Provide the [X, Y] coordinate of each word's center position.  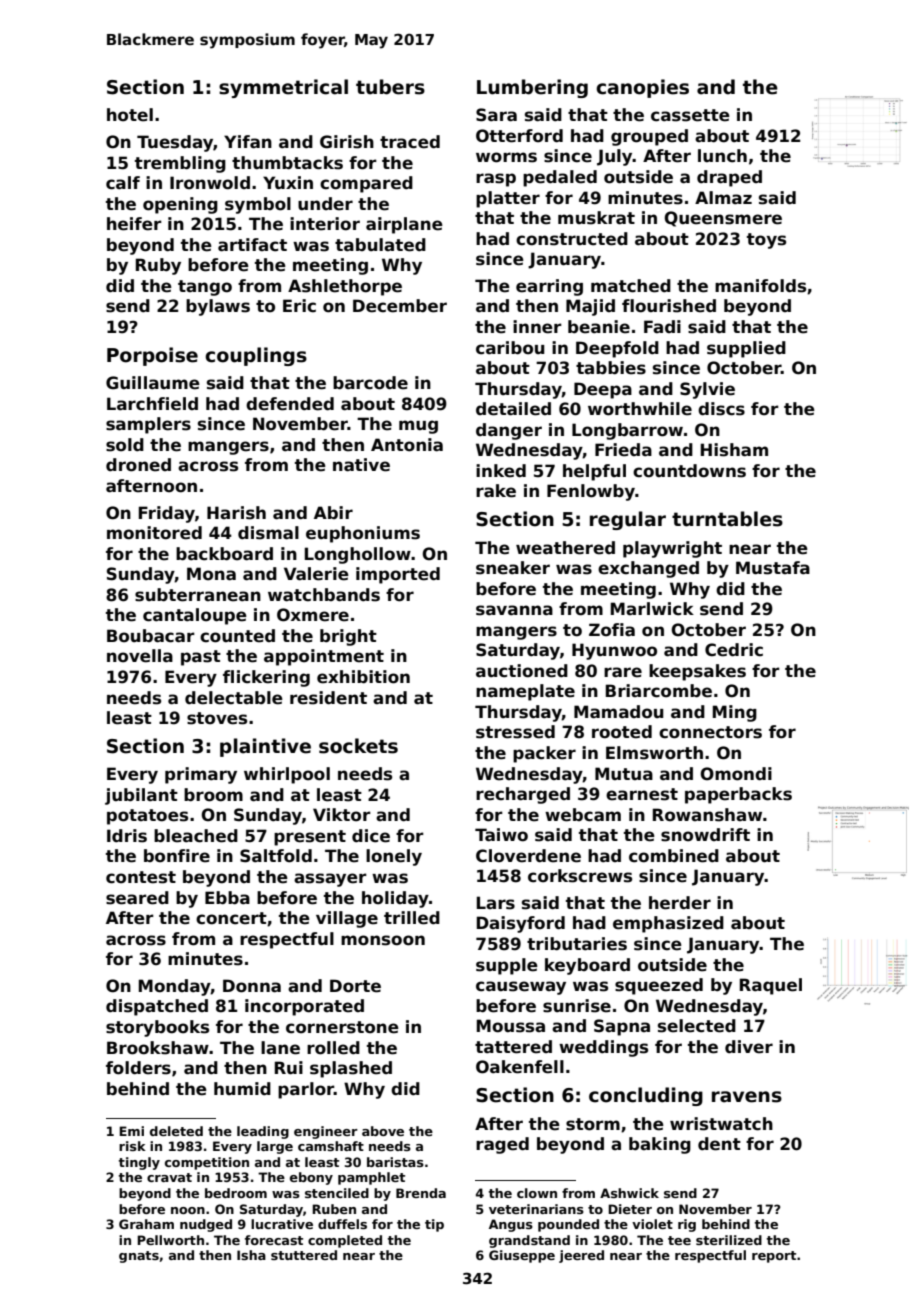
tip [434, 1225]
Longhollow [358, 555]
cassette [690, 115]
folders [138, 1068]
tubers [390, 87]
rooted [622, 732]
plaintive [265, 747]
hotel [130, 115]
